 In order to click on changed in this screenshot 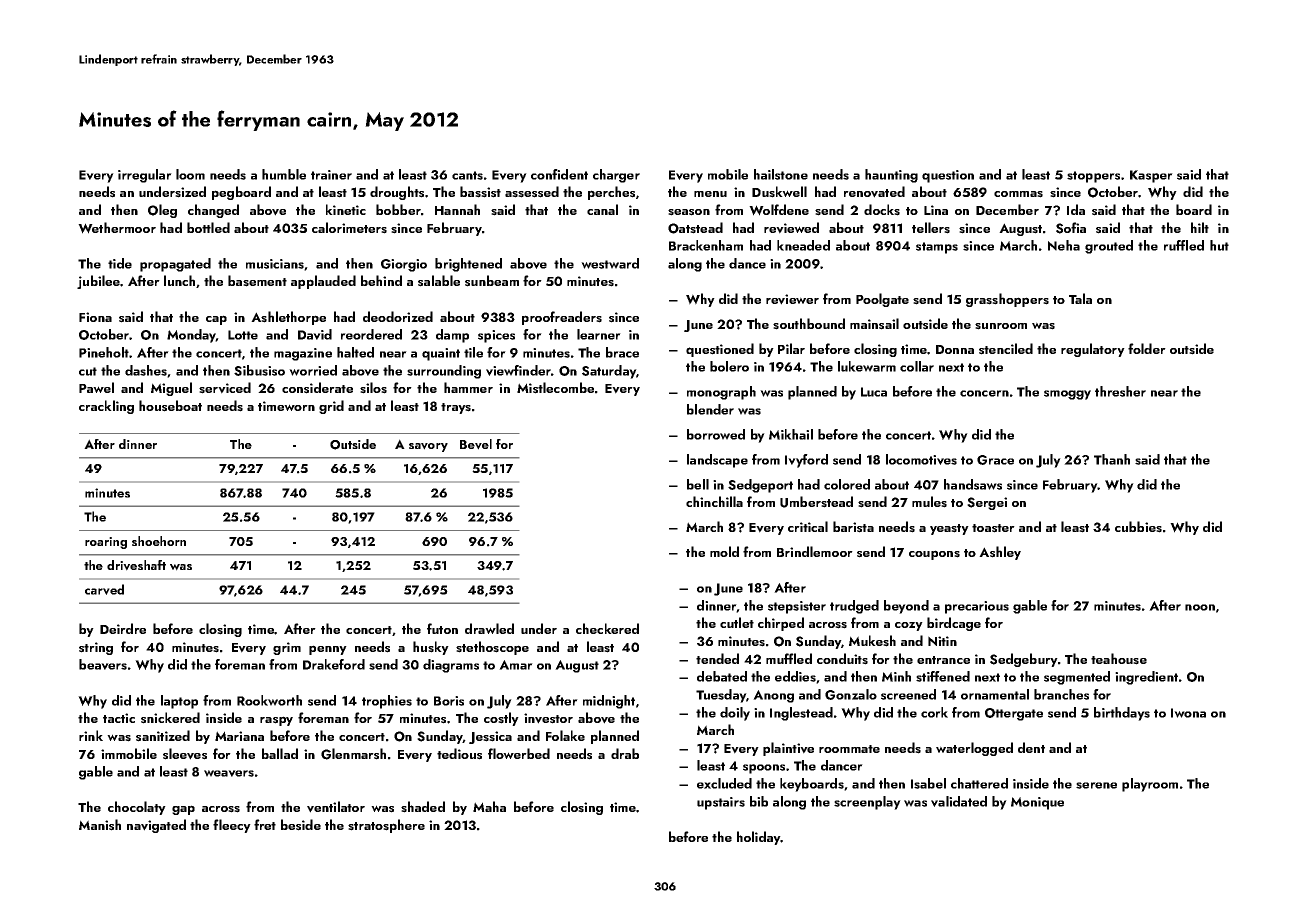, I will do `click(213, 211)`.
